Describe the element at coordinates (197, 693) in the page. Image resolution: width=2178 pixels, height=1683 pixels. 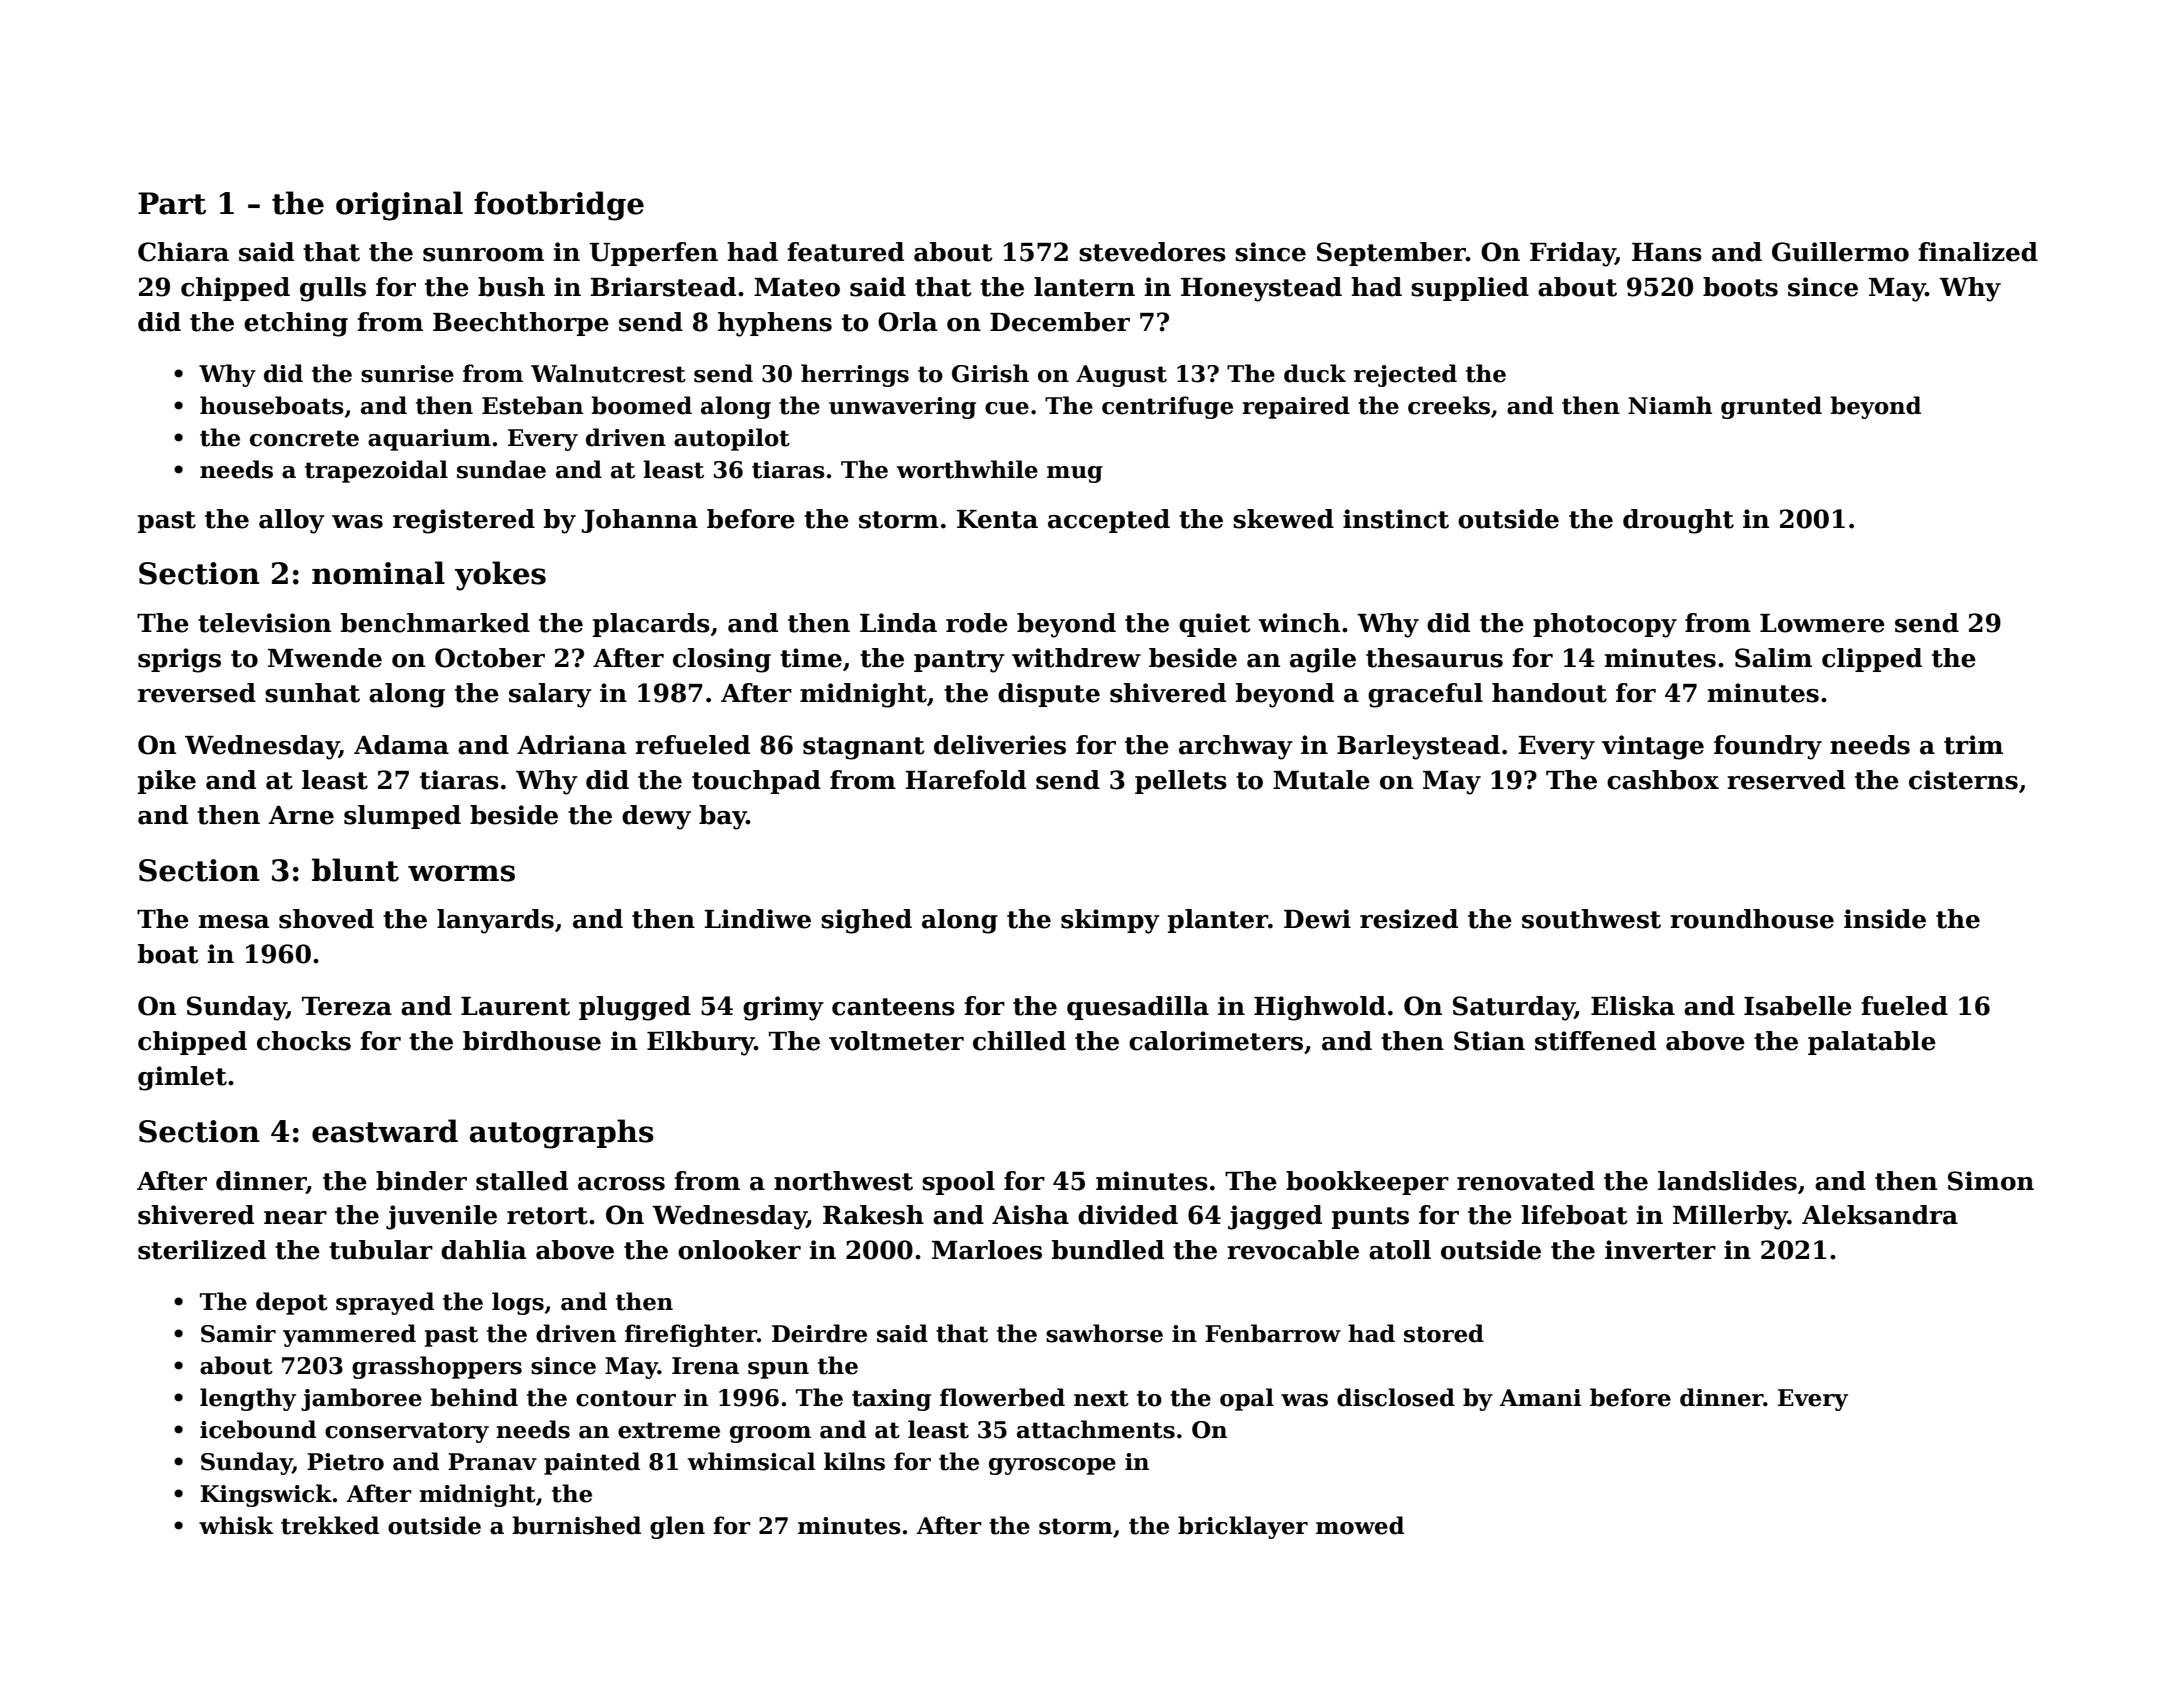
I see `reversed` at that location.
